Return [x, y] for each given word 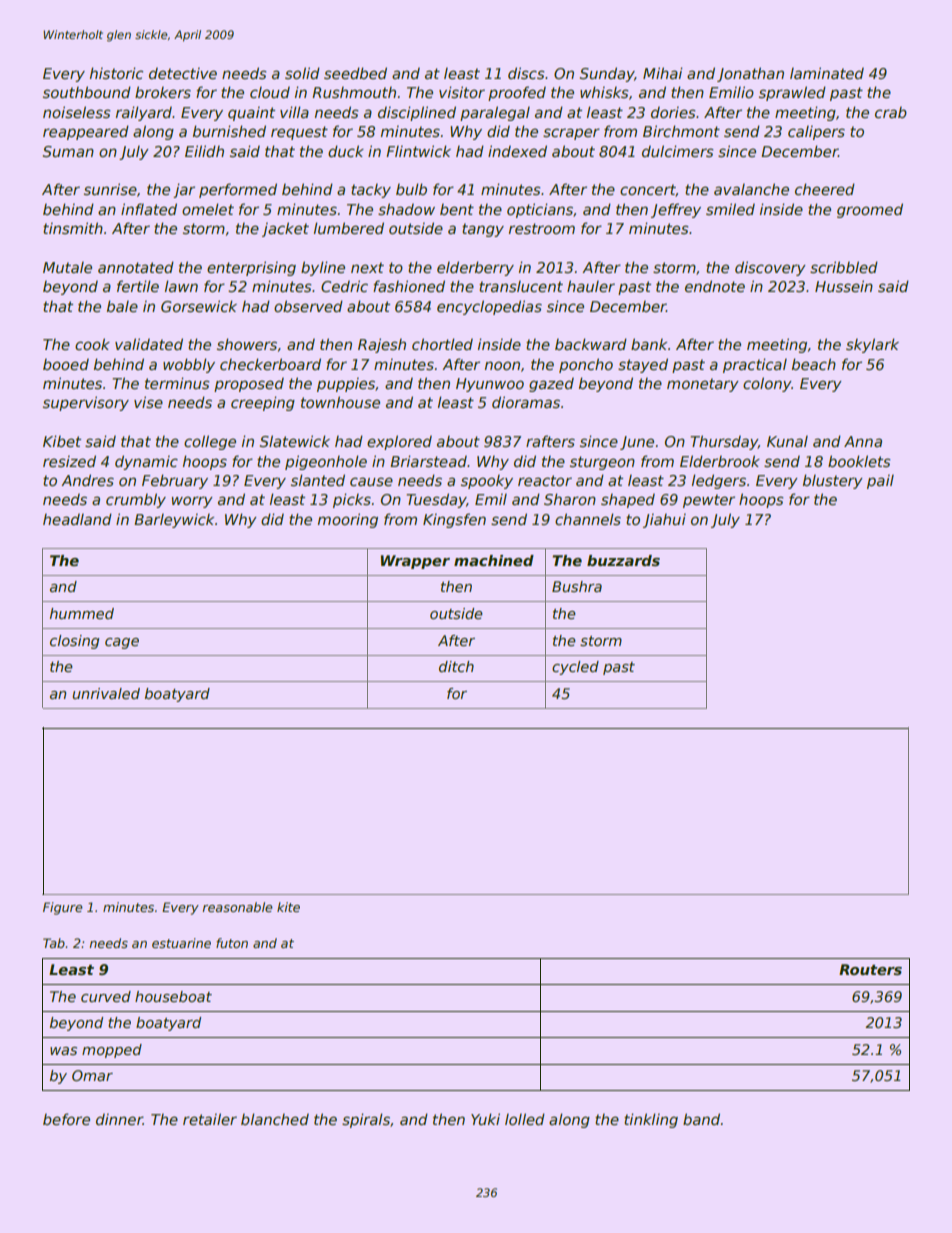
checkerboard [270, 364]
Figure [63, 908]
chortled [442, 344]
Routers [870, 969]
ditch [456, 666]
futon [232, 943]
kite [288, 907]
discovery [770, 268]
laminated [827, 73]
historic [116, 73]
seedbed [355, 73]
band [701, 1119]
